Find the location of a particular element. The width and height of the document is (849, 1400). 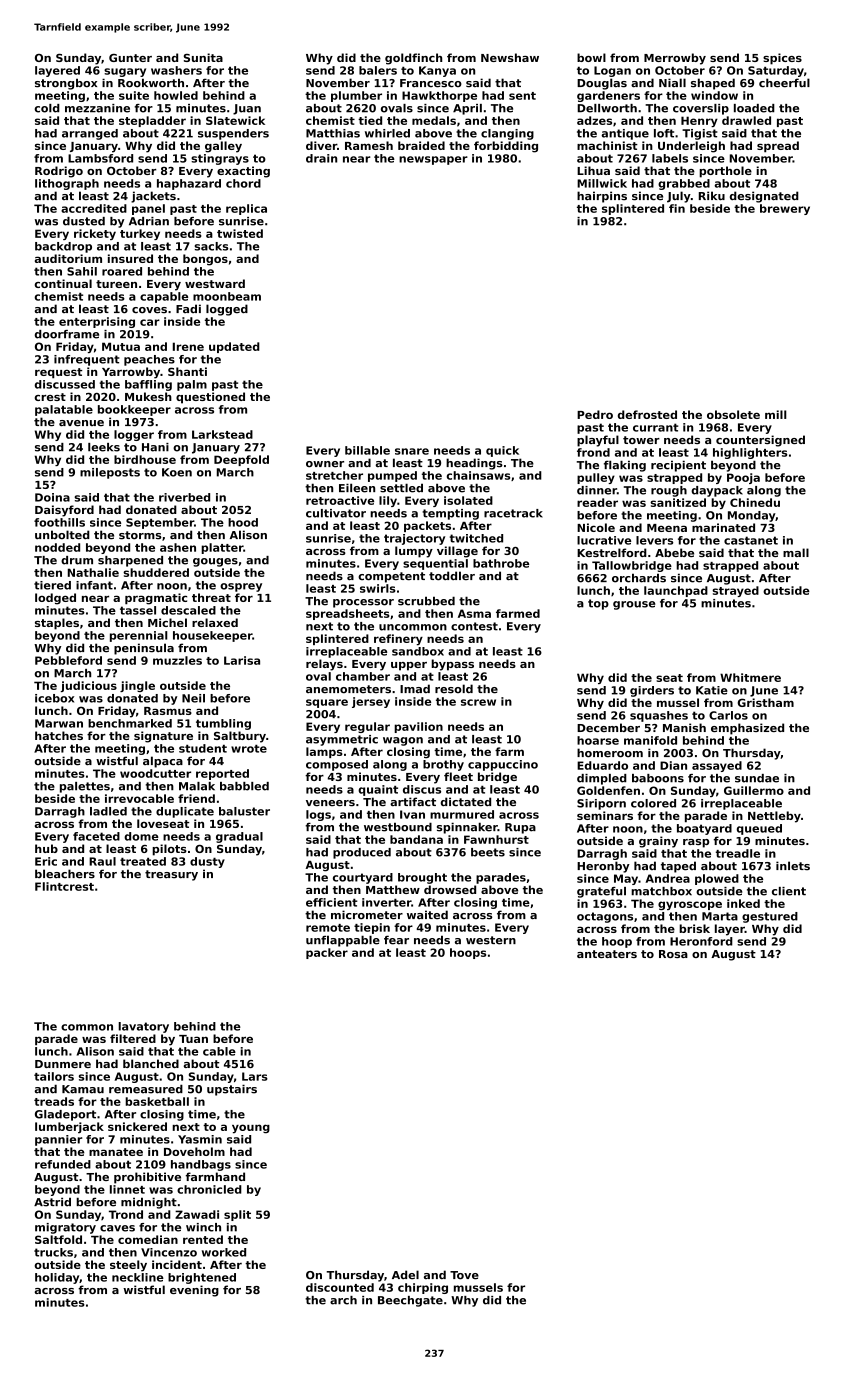

Rosa is located at coordinates (673, 954).
